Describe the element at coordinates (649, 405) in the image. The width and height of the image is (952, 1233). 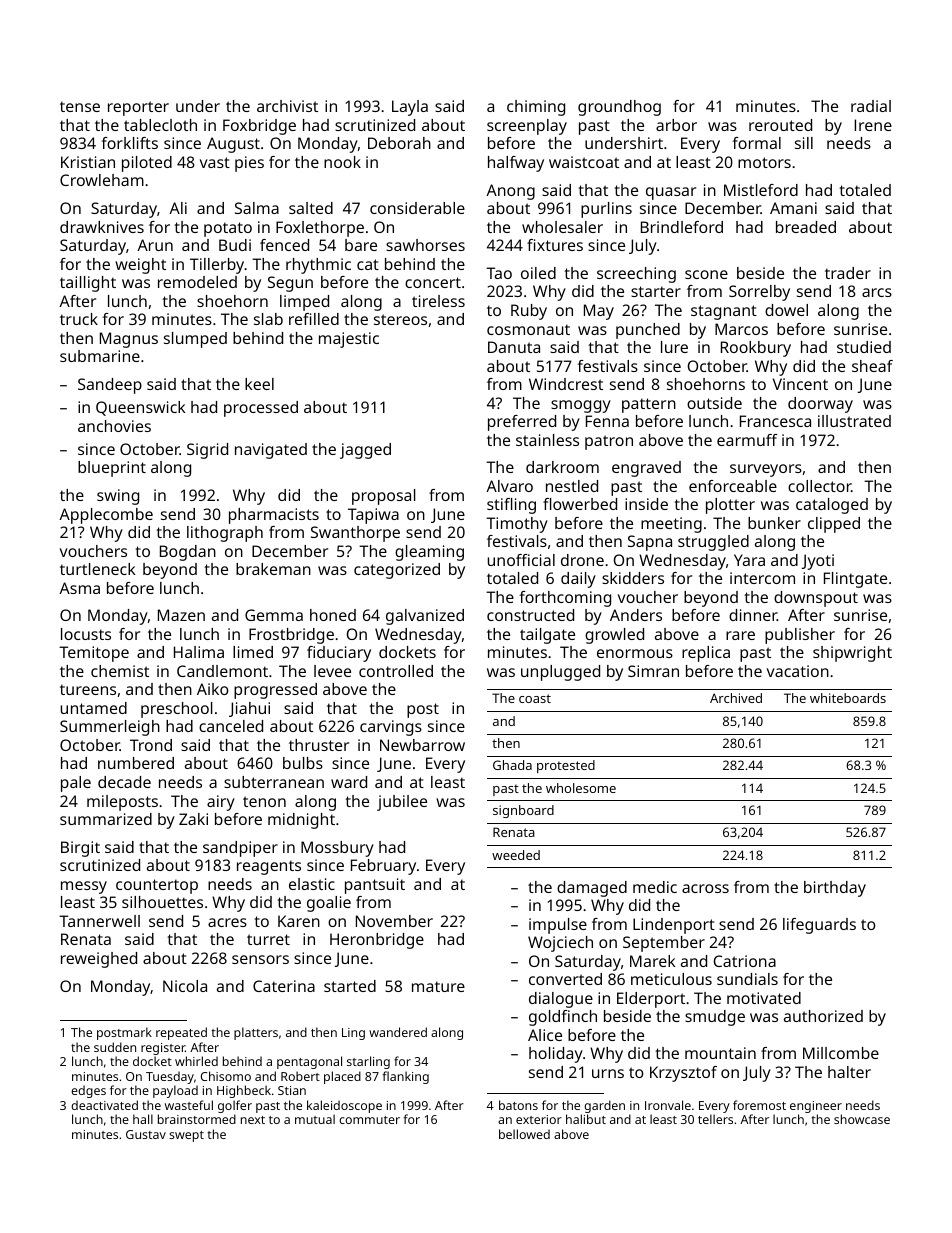
I see `pattern` at that location.
